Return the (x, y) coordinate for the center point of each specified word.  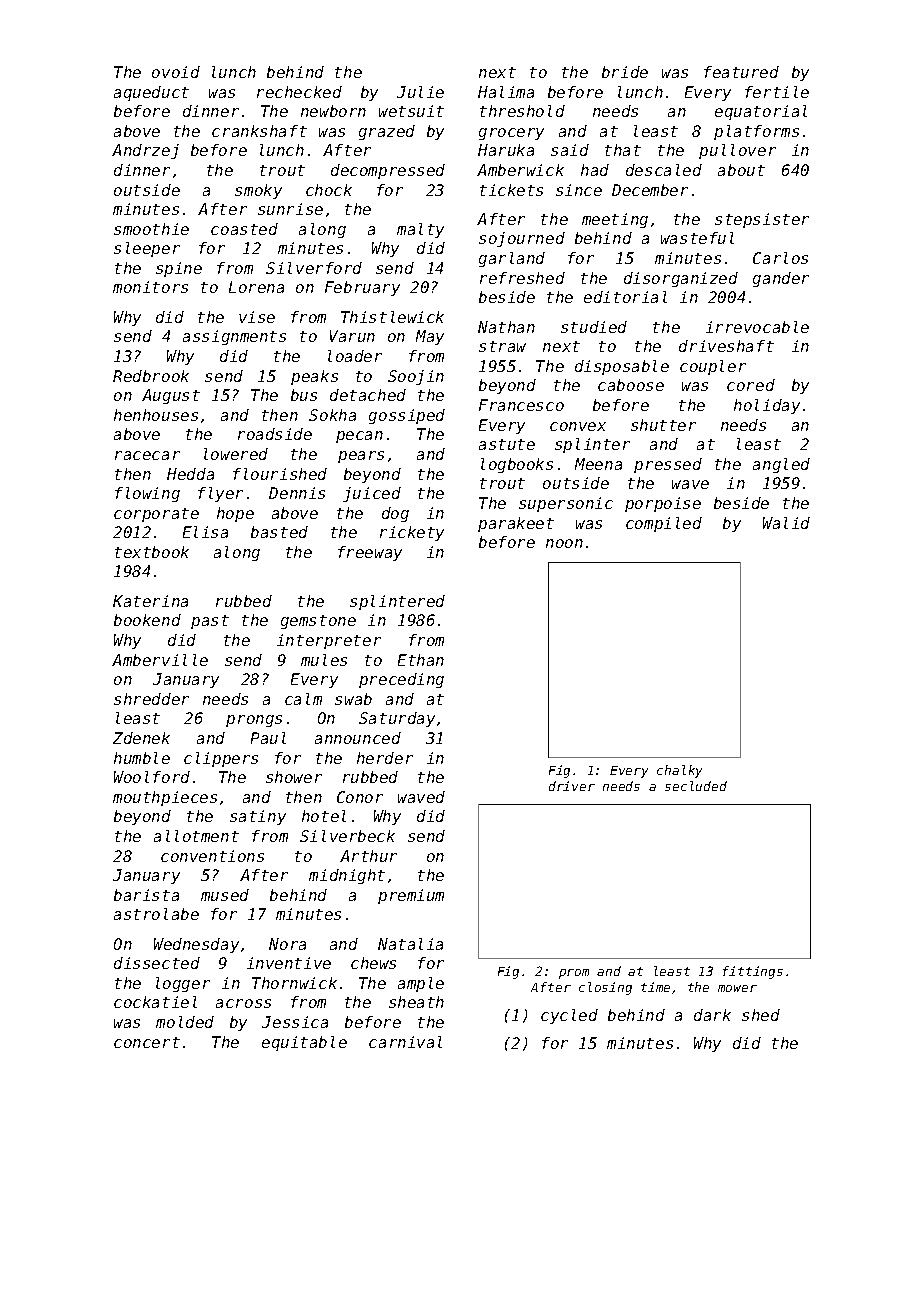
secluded (696, 786)
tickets (511, 190)
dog (395, 514)
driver (572, 786)
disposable (622, 367)
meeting (615, 220)
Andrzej (145, 151)
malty (420, 230)
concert (147, 1042)
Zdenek (141, 738)
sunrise (290, 209)
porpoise (663, 504)
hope (235, 514)
